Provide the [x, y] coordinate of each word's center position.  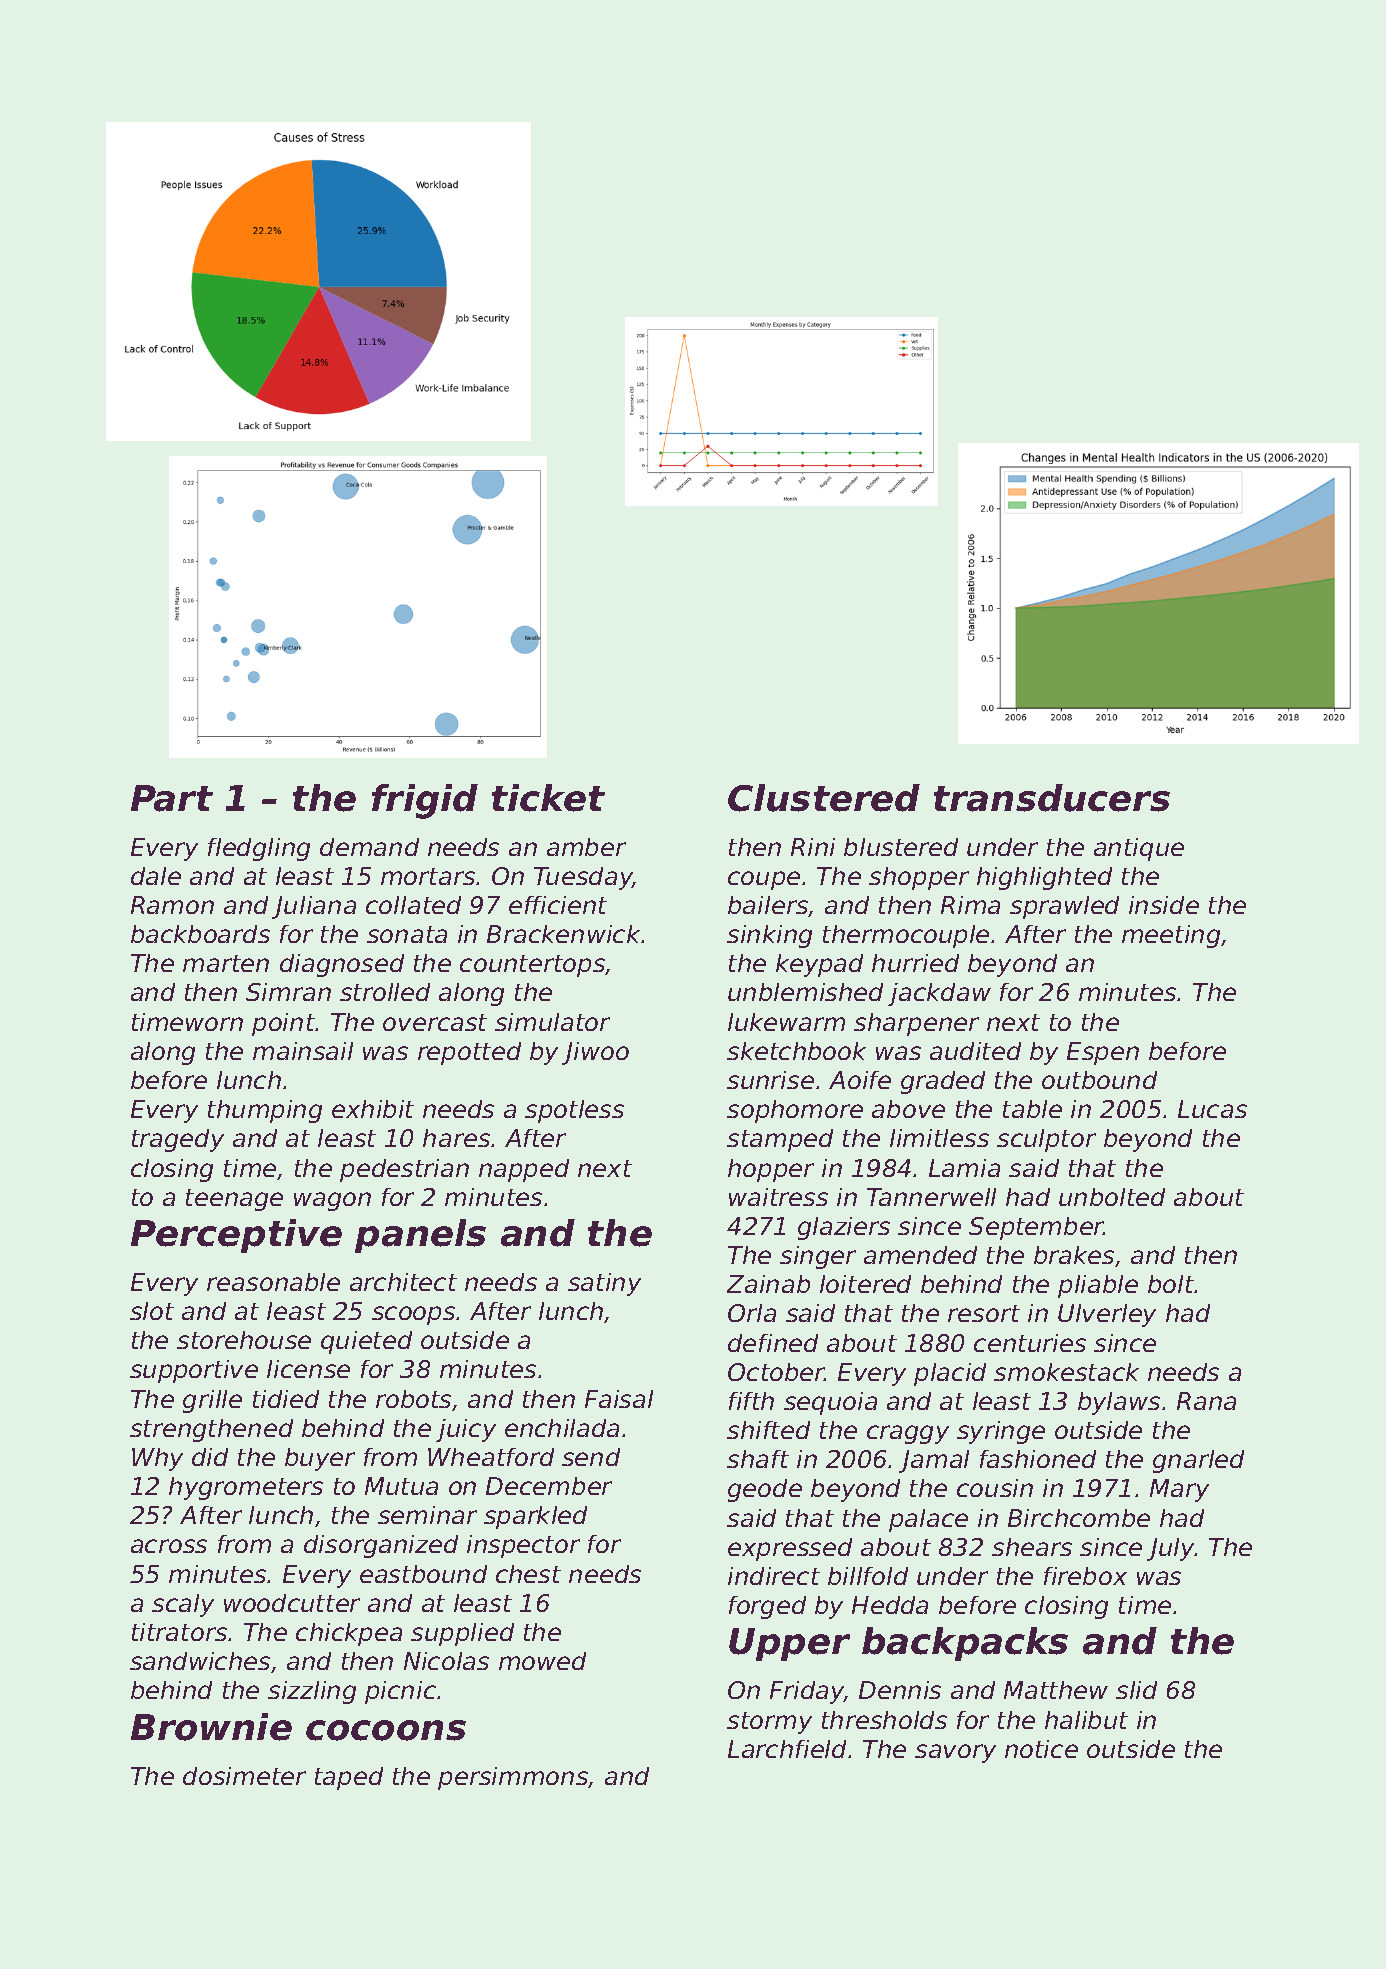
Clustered [824, 798]
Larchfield [787, 1749]
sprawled [1064, 907]
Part [172, 798]
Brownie [211, 1727]
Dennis [900, 1690]
